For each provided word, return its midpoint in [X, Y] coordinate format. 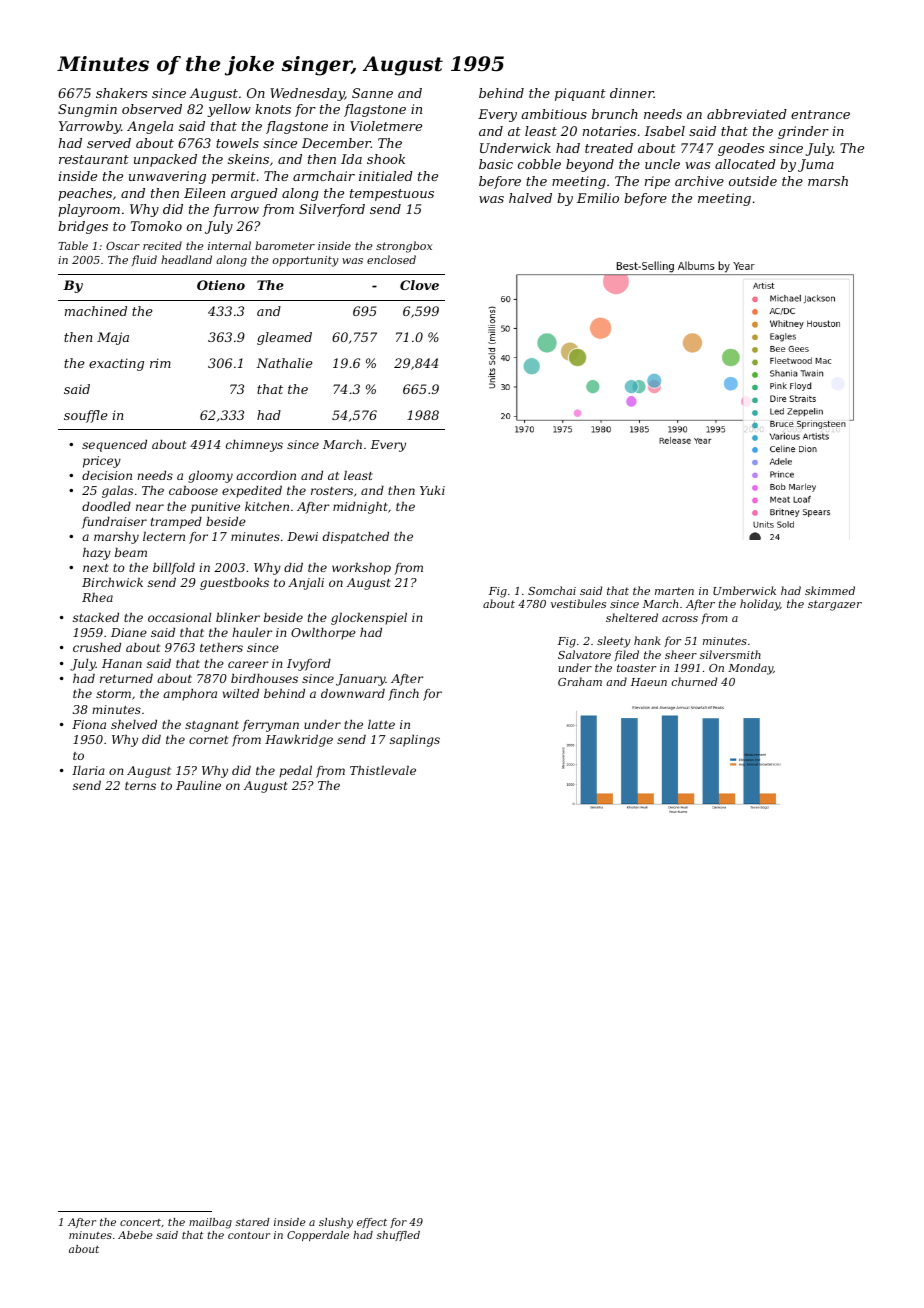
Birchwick [112, 582]
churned [694, 681]
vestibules [578, 603]
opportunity [305, 261]
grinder [803, 132]
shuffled [398, 1236]
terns [140, 786]
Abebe [135, 1235]
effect [372, 1223]
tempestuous [392, 195]
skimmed [830, 590]
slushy [336, 1223]
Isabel [664, 131]
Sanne [372, 93]
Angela [150, 127]
